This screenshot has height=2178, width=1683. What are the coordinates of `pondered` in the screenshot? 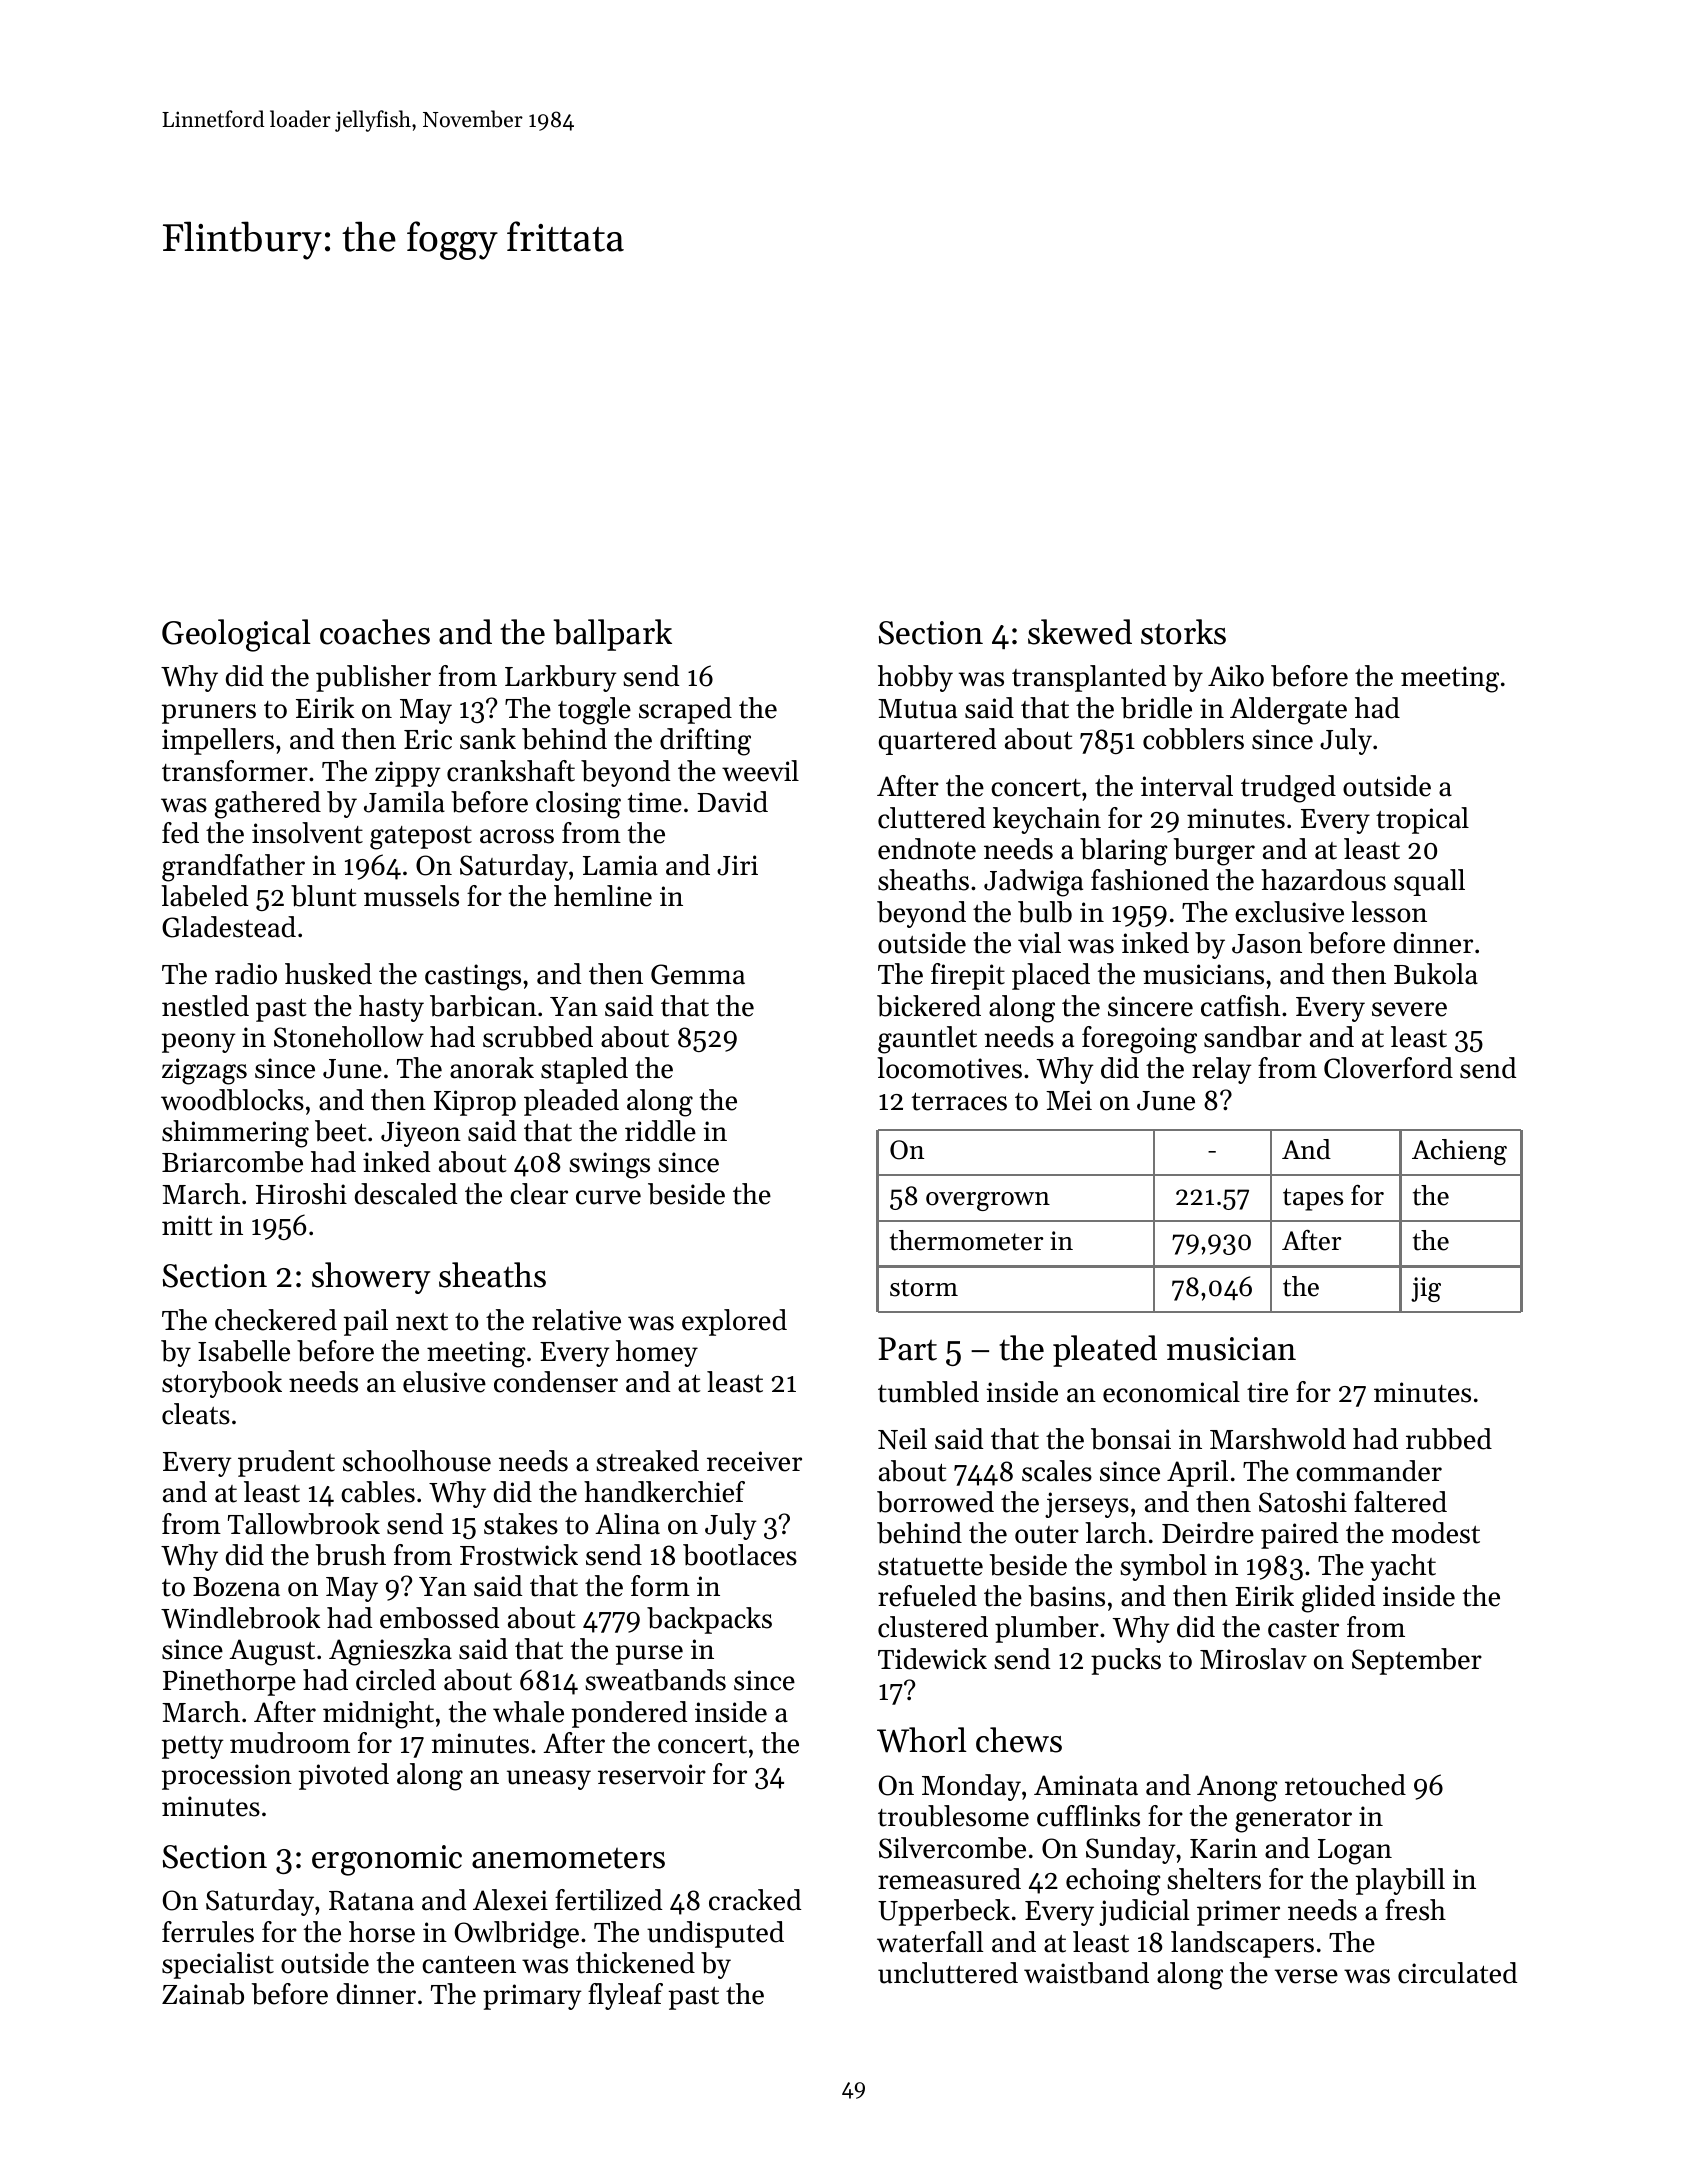 It's located at (629, 1714).
